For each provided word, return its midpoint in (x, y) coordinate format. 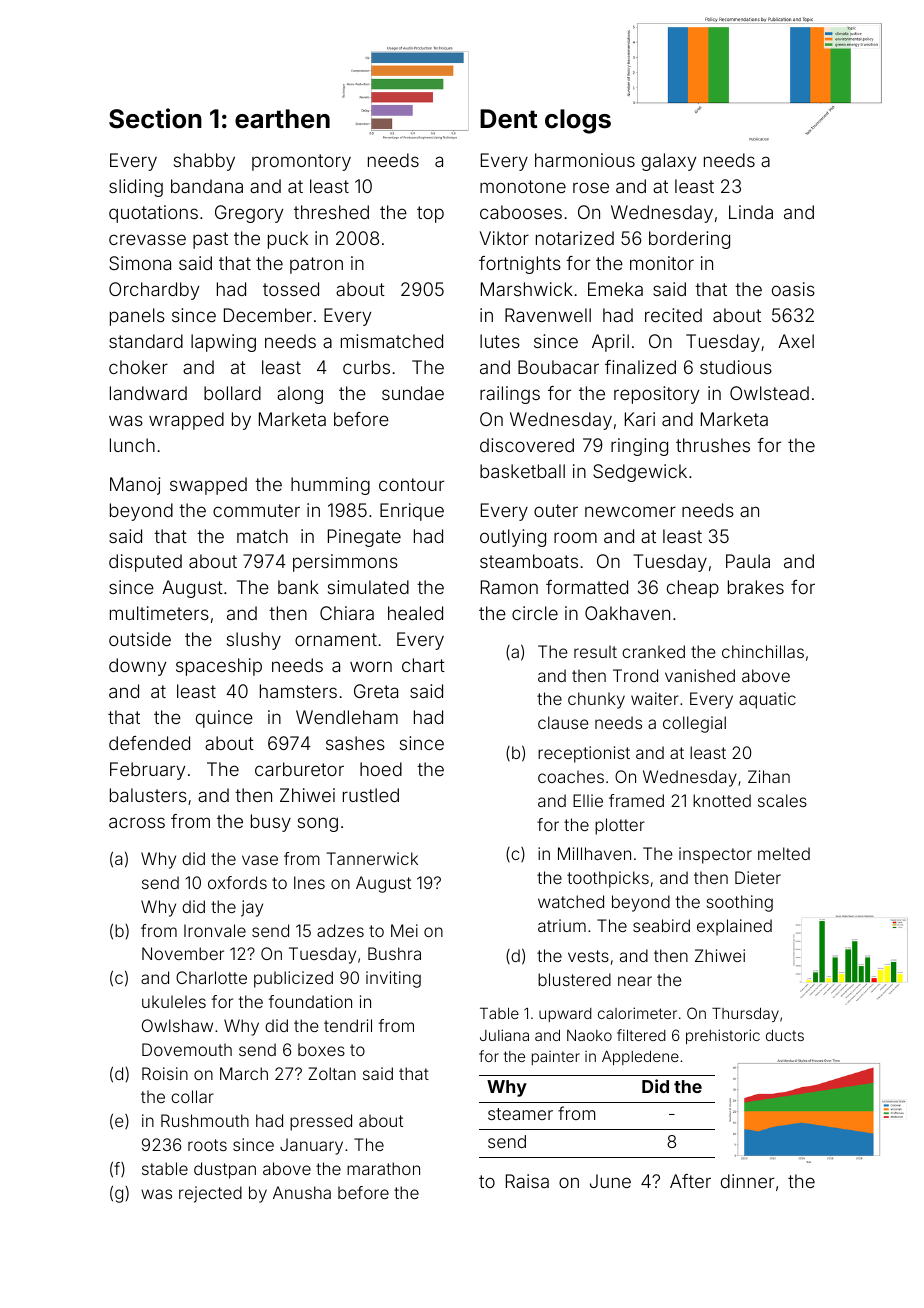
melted (784, 853)
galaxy (669, 162)
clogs (578, 121)
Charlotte (211, 977)
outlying (513, 538)
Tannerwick (372, 858)
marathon (383, 1168)
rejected (210, 1194)
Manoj (135, 486)
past (210, 240)
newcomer (630, 511)
